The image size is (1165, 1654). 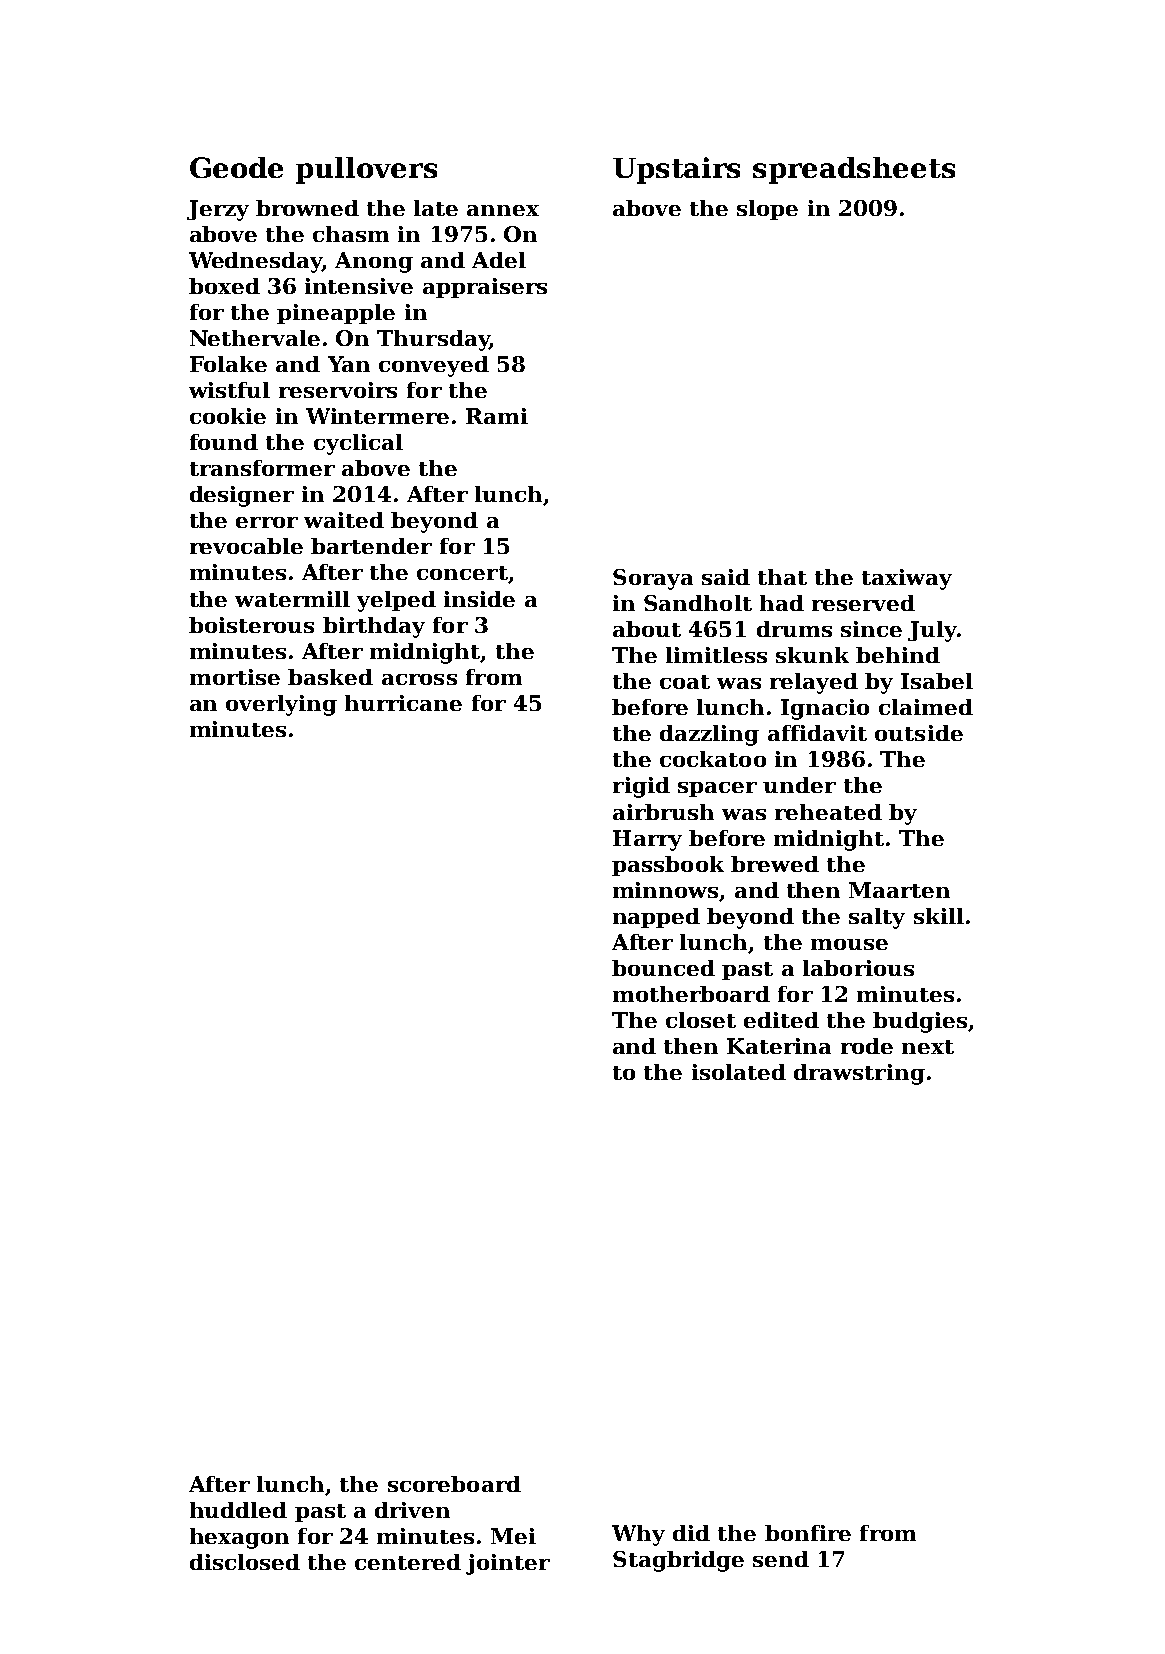 I want to click on Isabel, so click(x=937, y=681).
